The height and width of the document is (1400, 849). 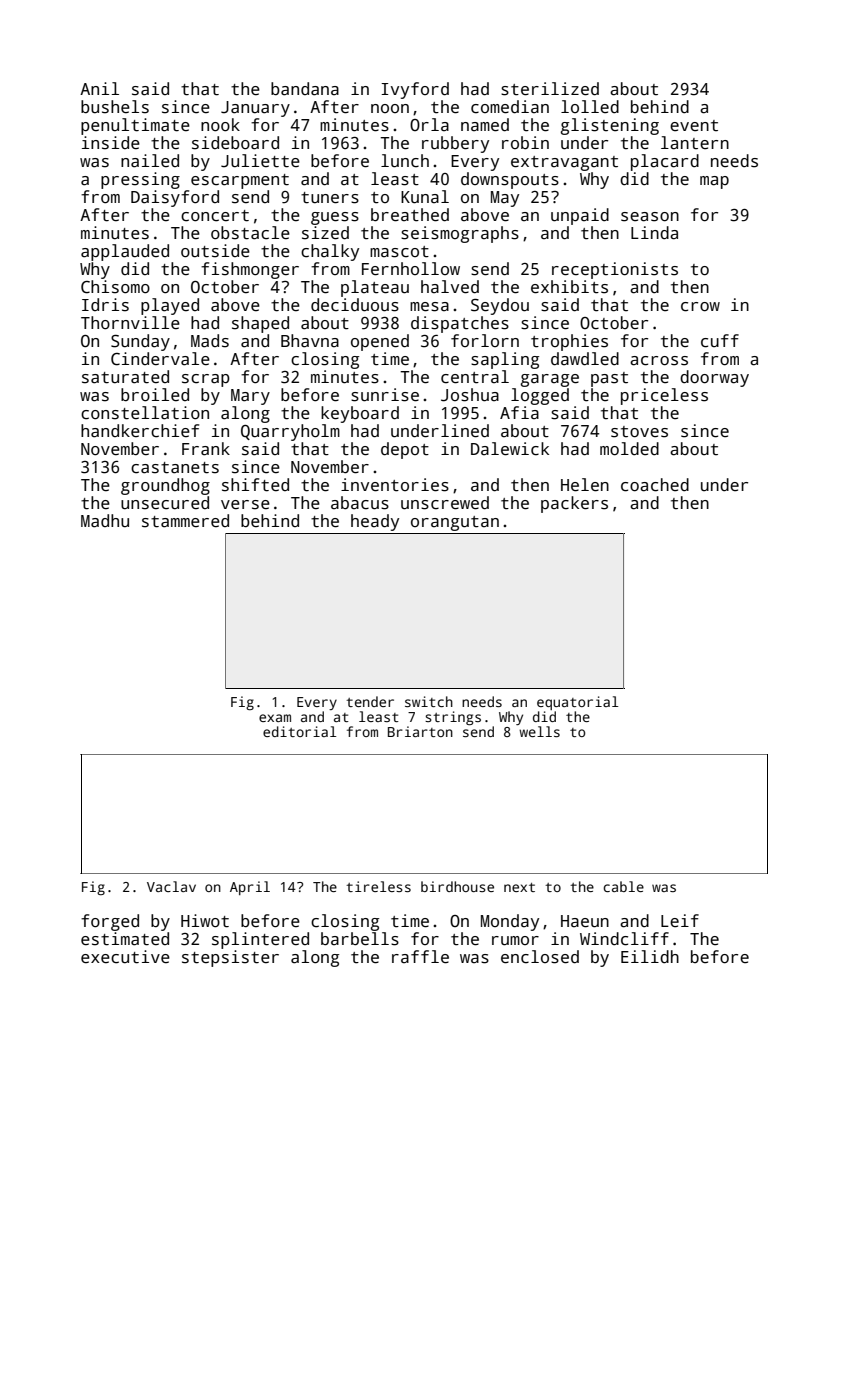 What do you see at coordinates (99, 88) in the document?
I see `Anil` at bounding box center [99, 88].
